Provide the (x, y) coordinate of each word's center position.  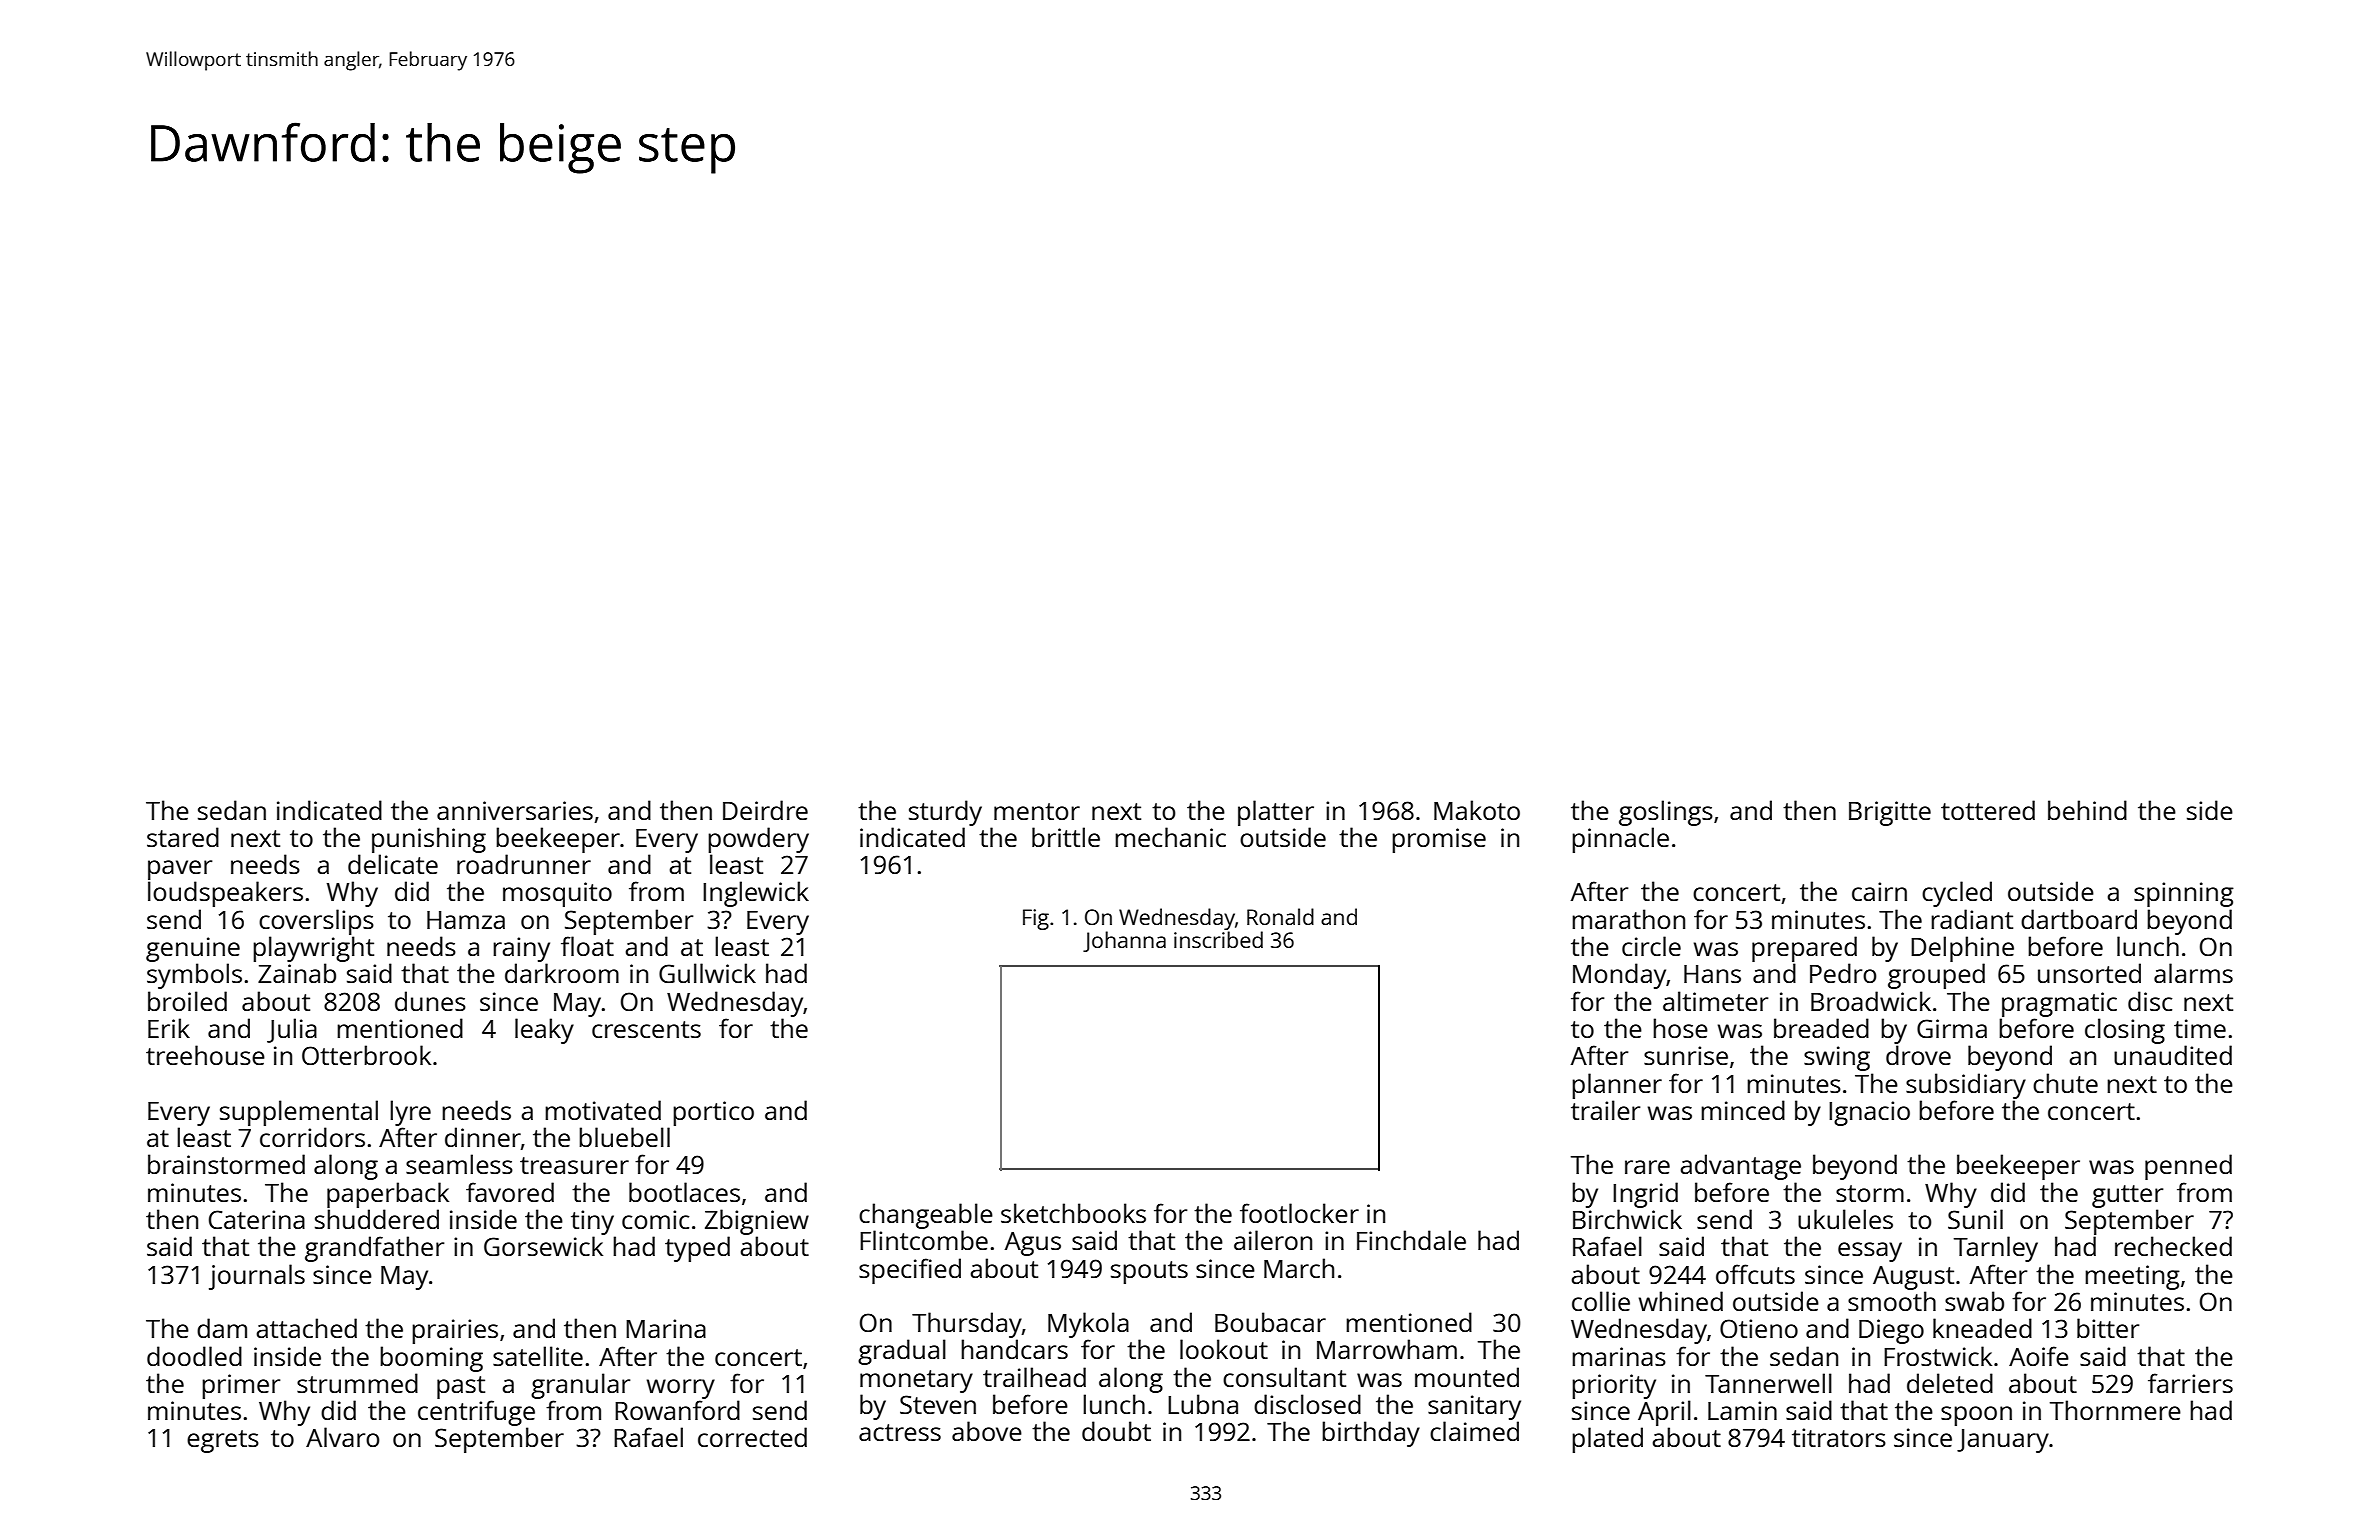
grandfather (374, 1249)
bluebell (624, 1137)
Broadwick (1871, 1001)
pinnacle (1620, 840)
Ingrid (1645, 1195)
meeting (2132, 1277)
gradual (902, 1352)
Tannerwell (1768, 1383)
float (587, 946)
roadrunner (524, 864)
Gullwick (707, 973)
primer (241, 1386)
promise (1439, 840)
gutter (2127, 1196)
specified (910, 1271)
